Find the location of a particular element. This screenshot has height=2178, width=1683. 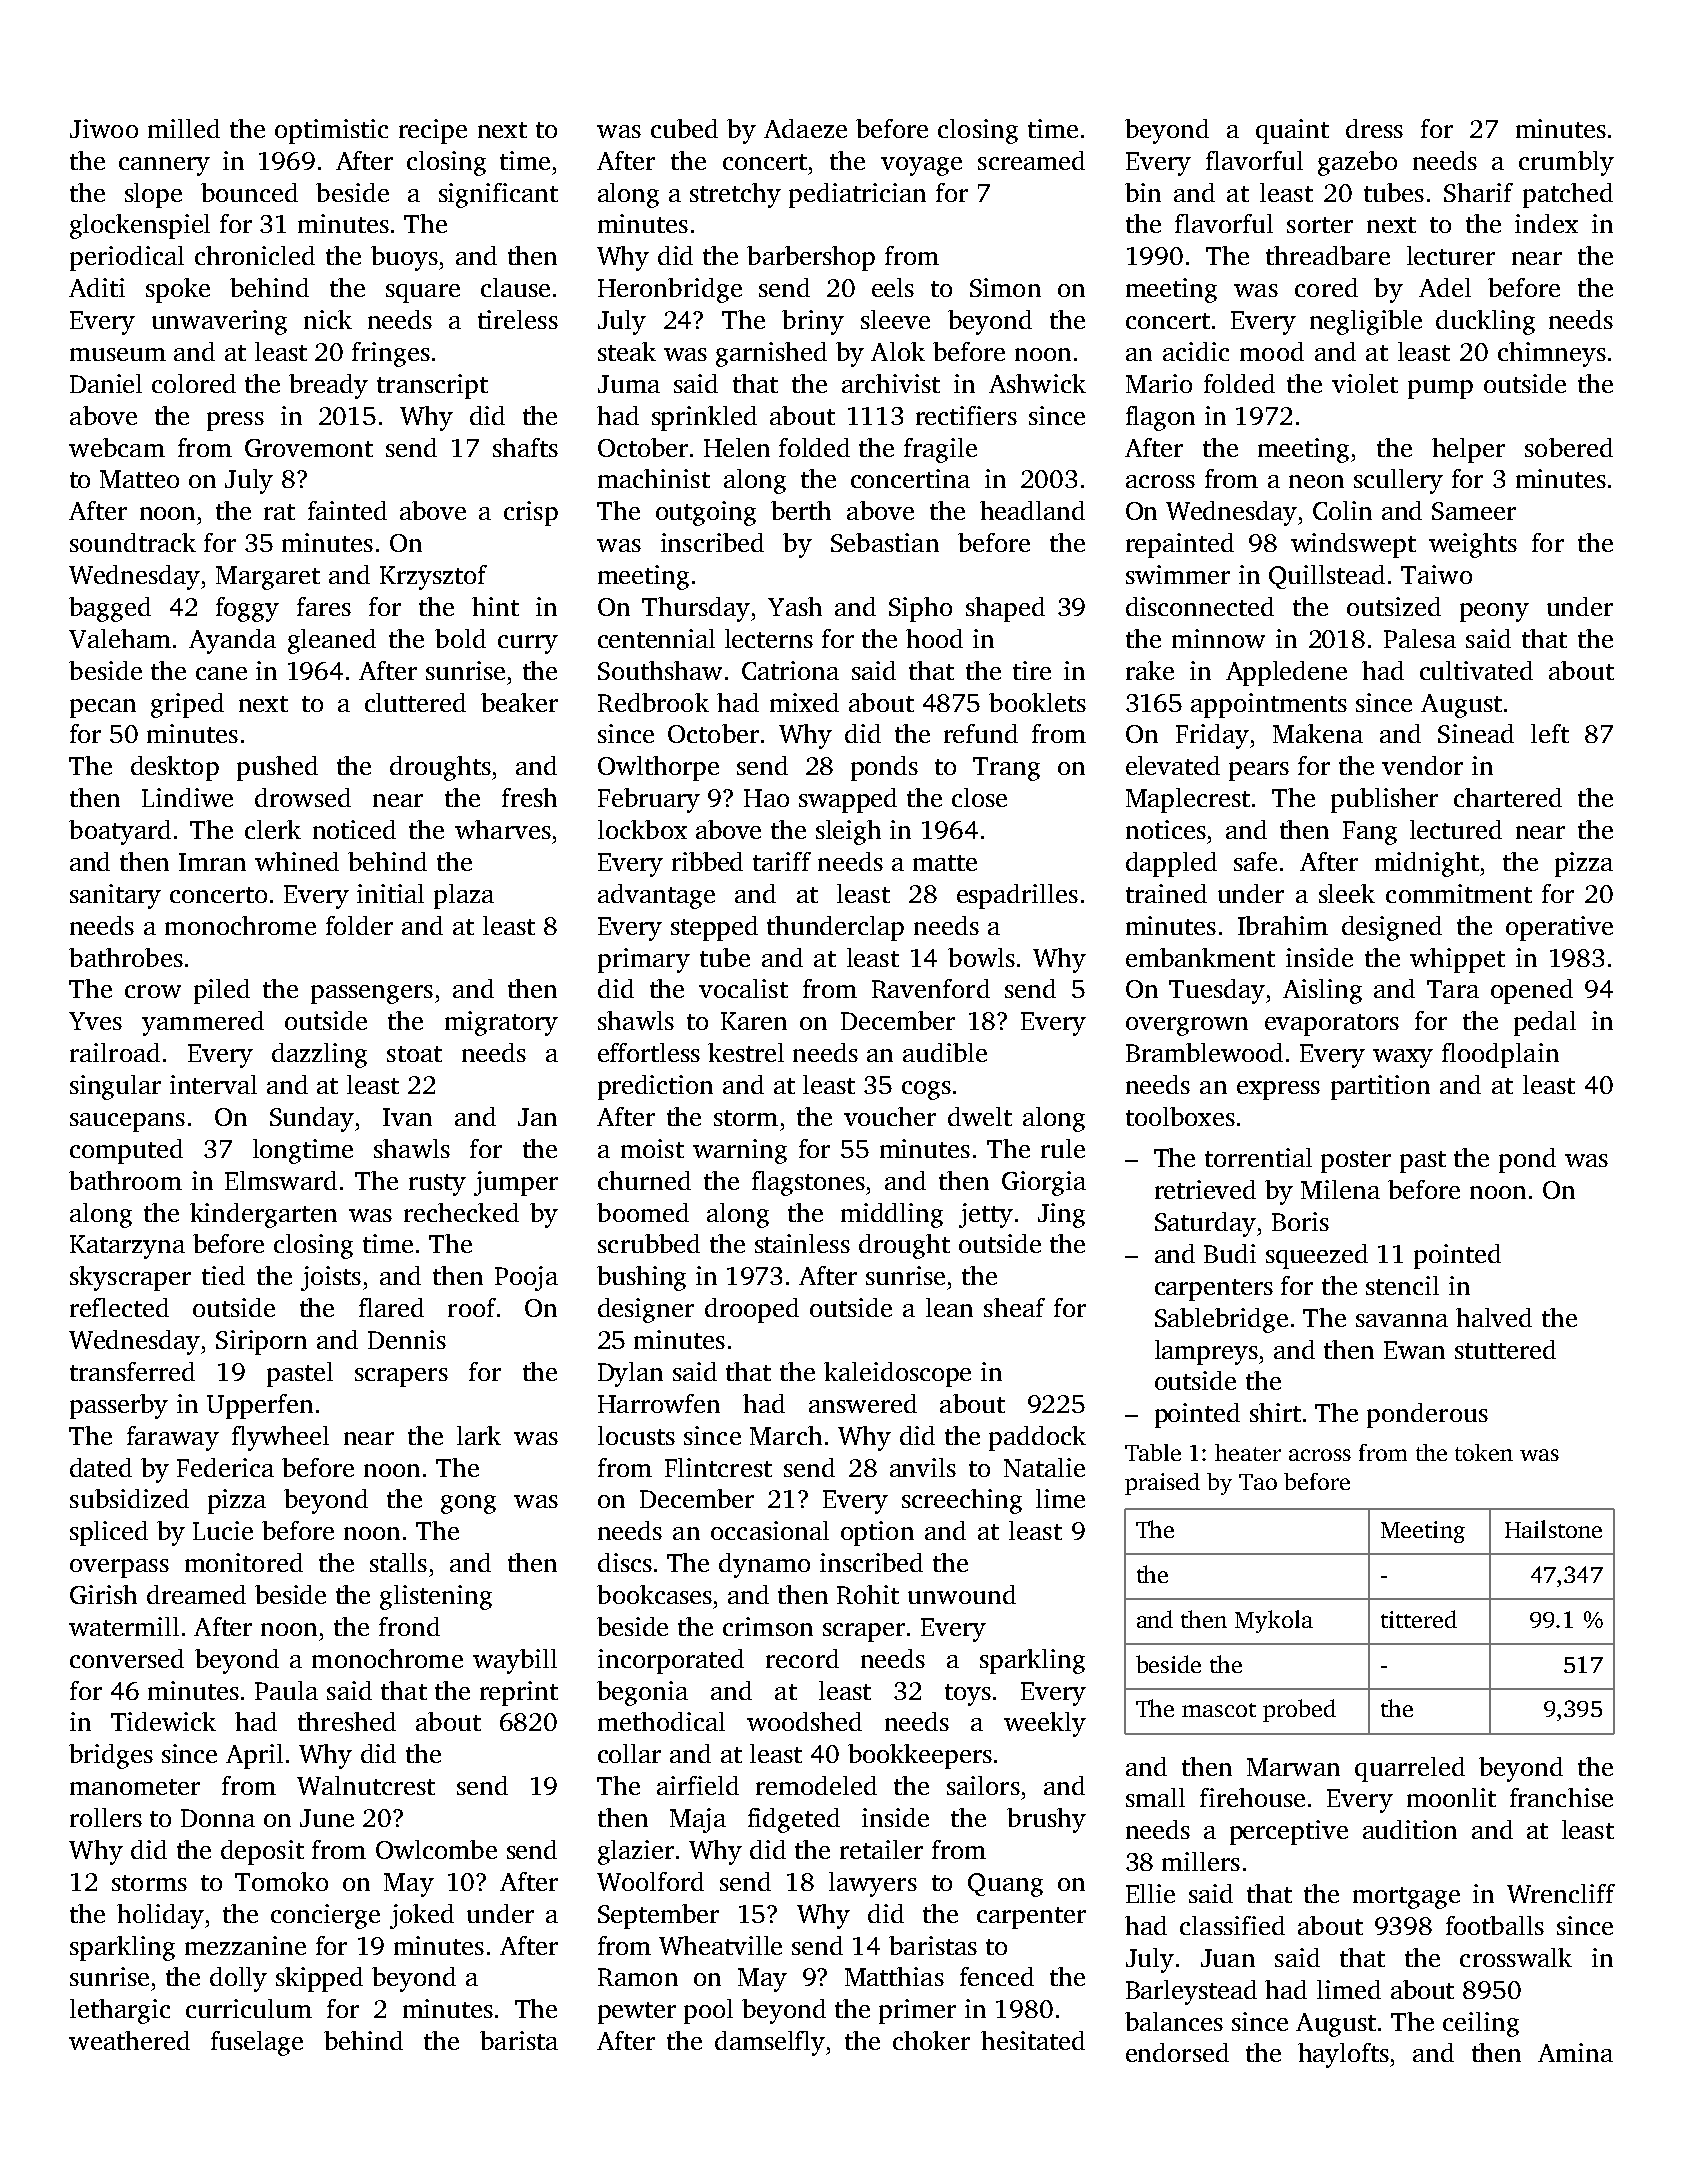

retailer is located at coordinates (881, 1849).
